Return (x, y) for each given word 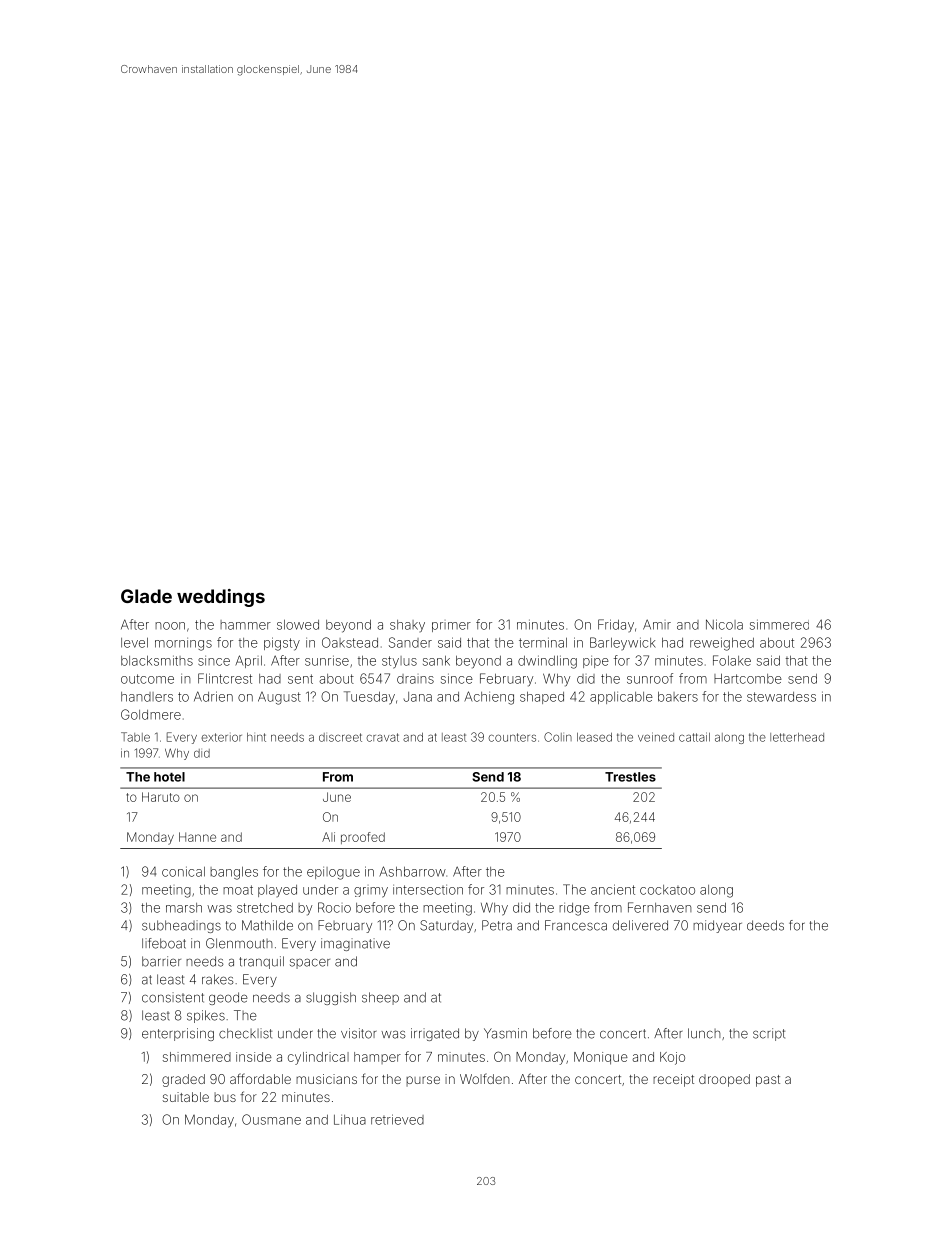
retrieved (397, 1119)
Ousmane (271, 1119)
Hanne (197, 837)
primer (451, 627)
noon (170, 626)
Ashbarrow (412, 871)
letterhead (797, 737)
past (768, 1081)
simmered (779, 624)
